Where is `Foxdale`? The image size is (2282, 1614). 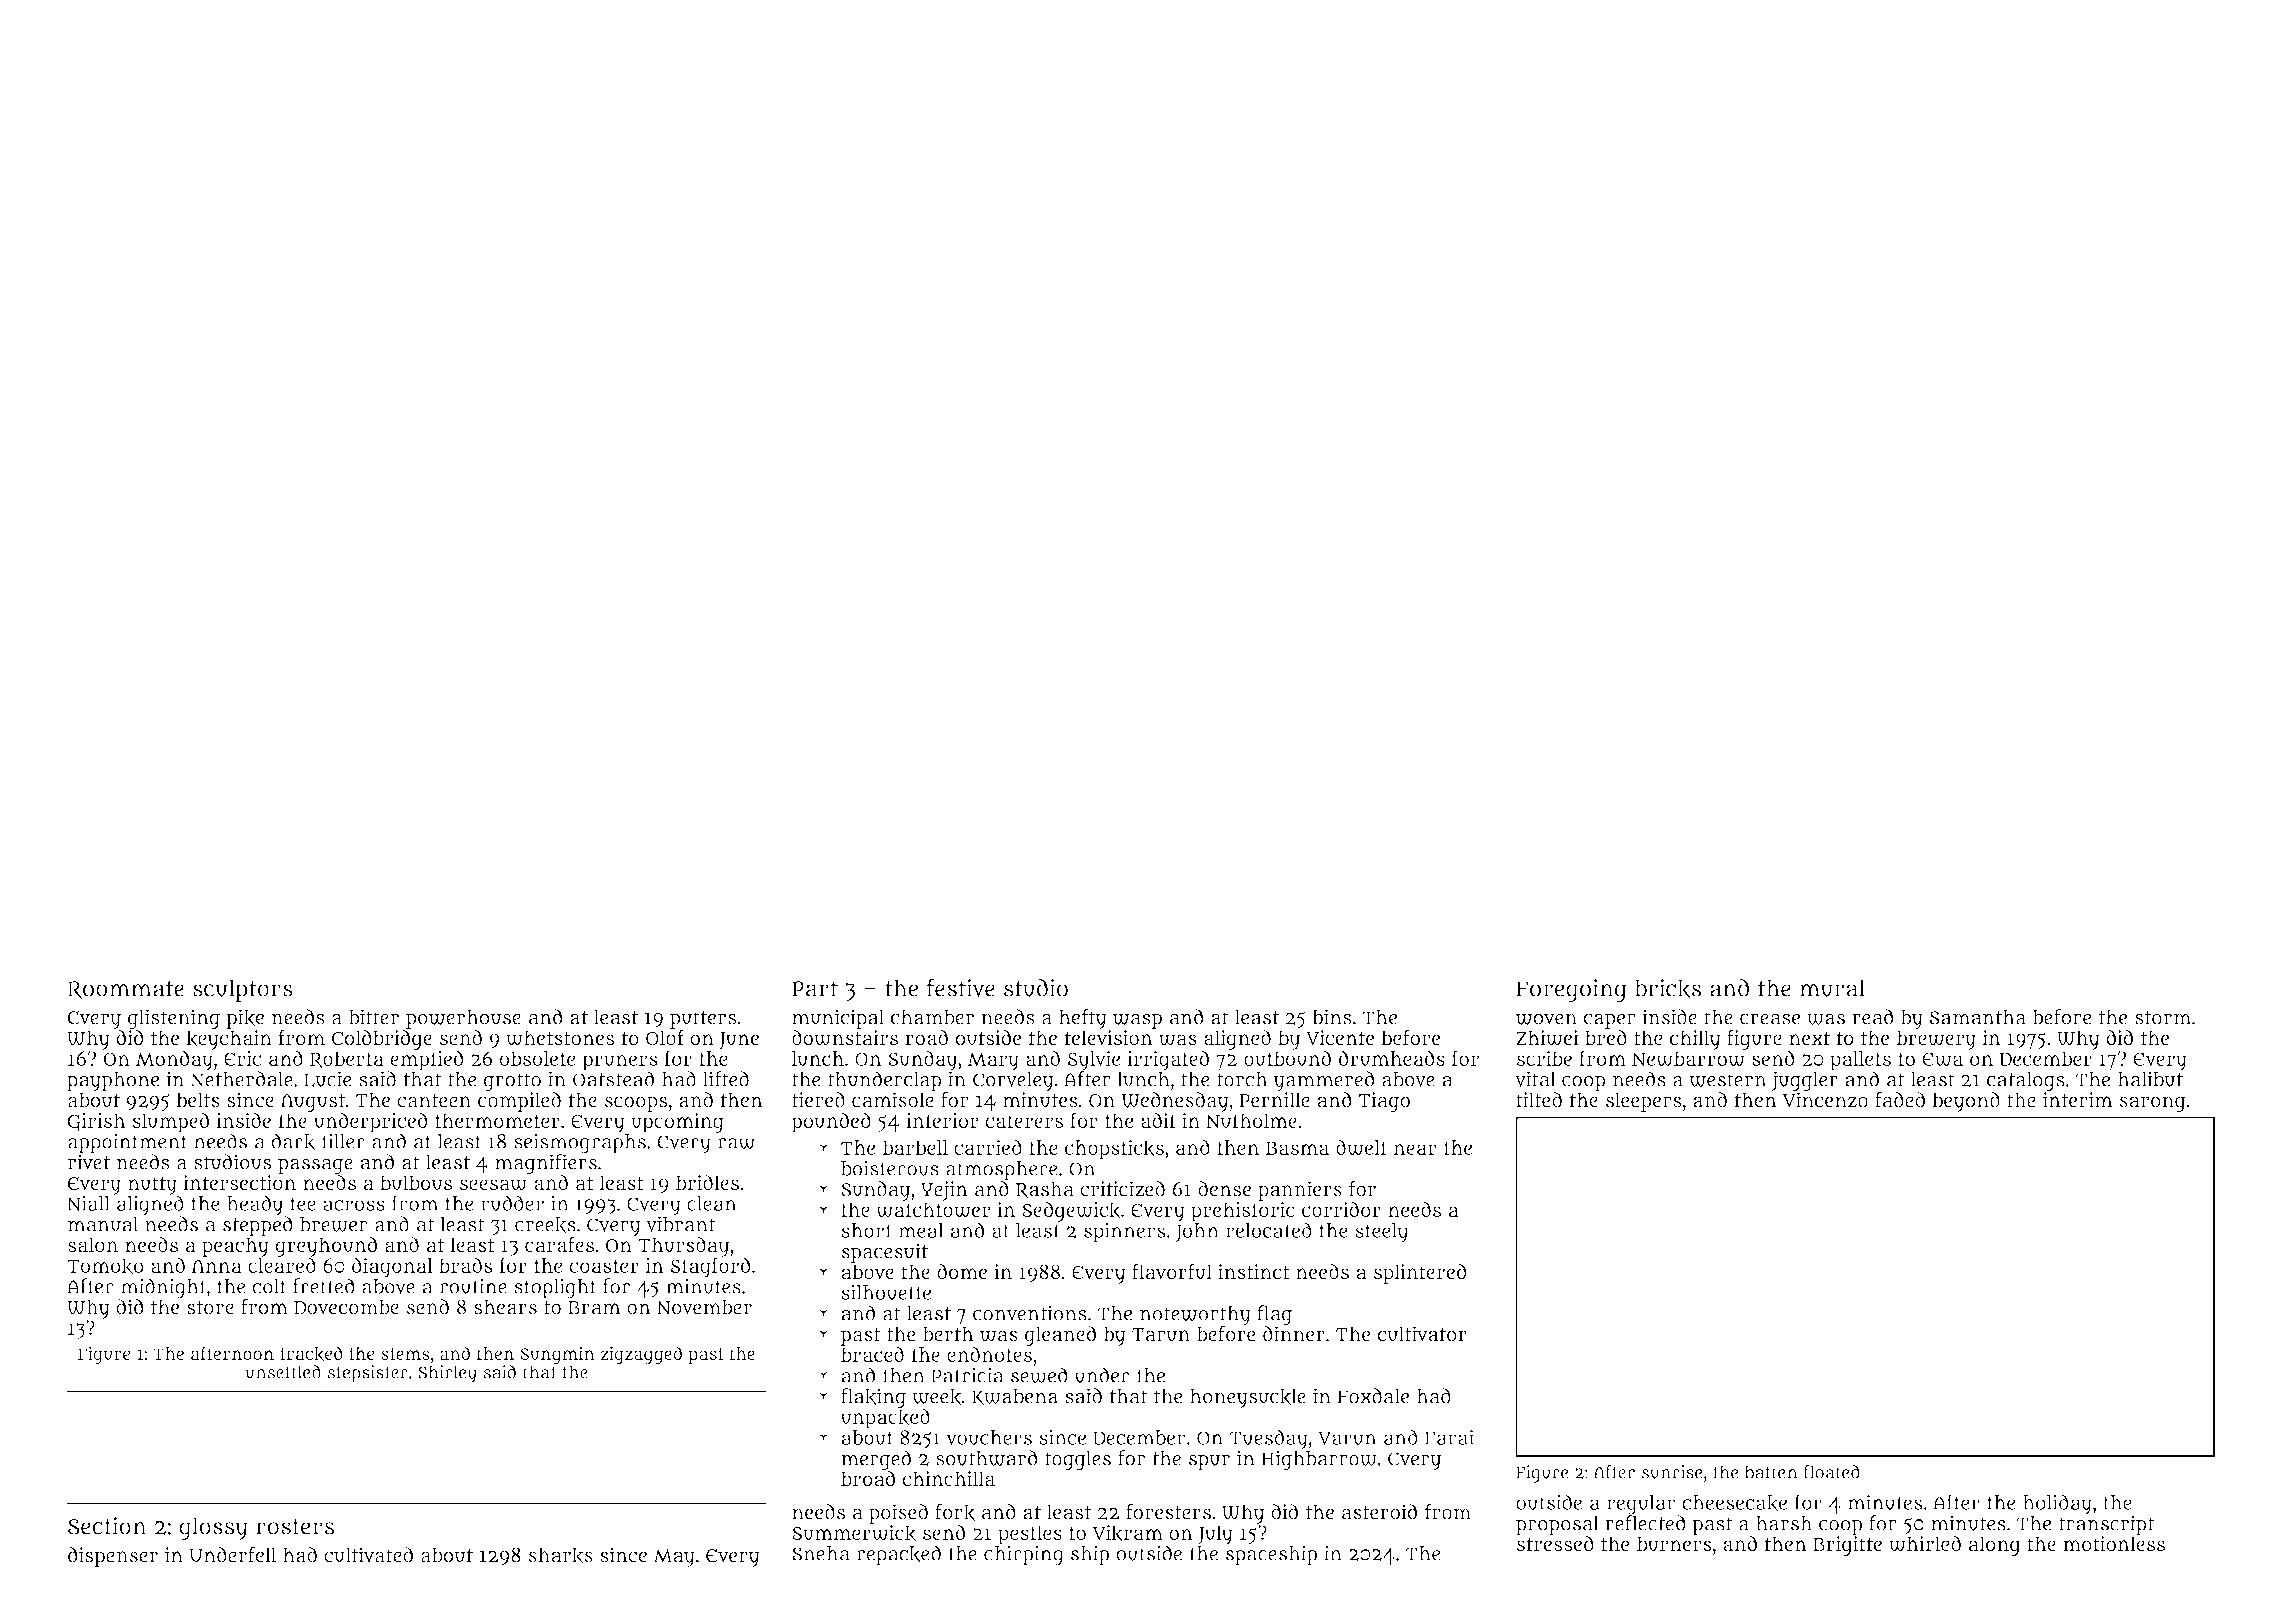
Foxdale is located at coordinates (1373, 1396).
